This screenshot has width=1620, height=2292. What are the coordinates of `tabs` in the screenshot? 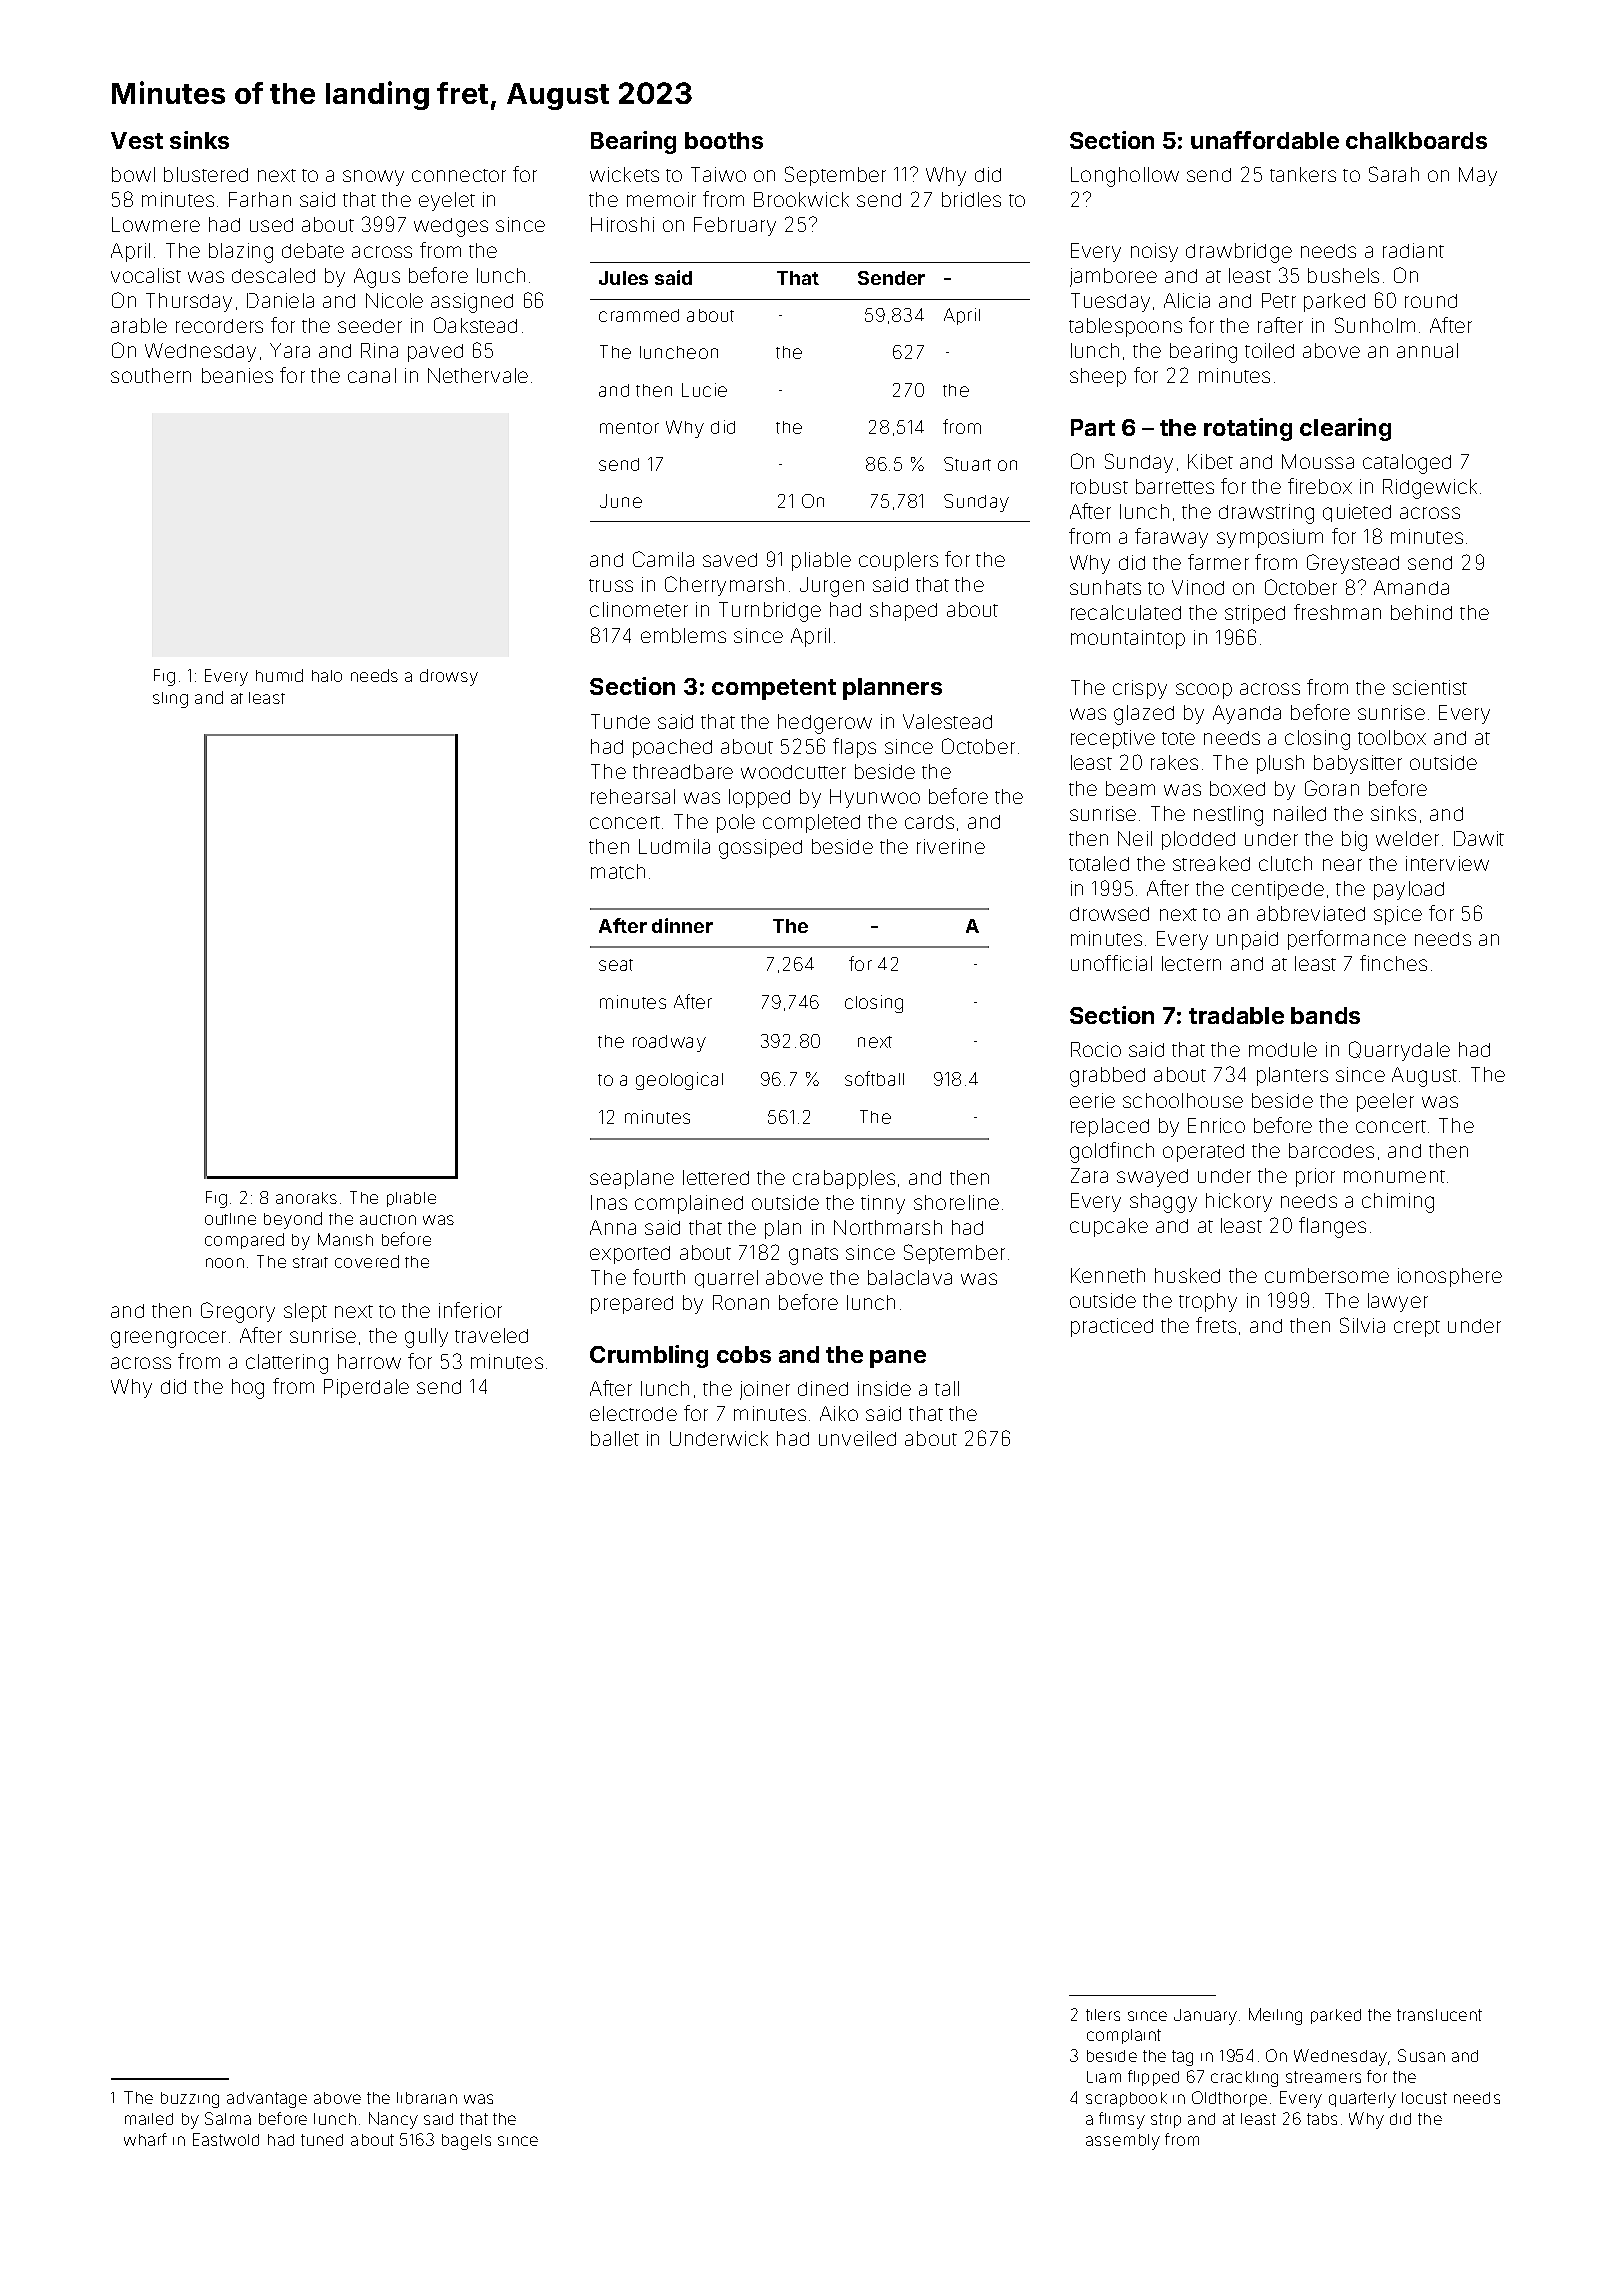 It's located at (1322, 2119).
